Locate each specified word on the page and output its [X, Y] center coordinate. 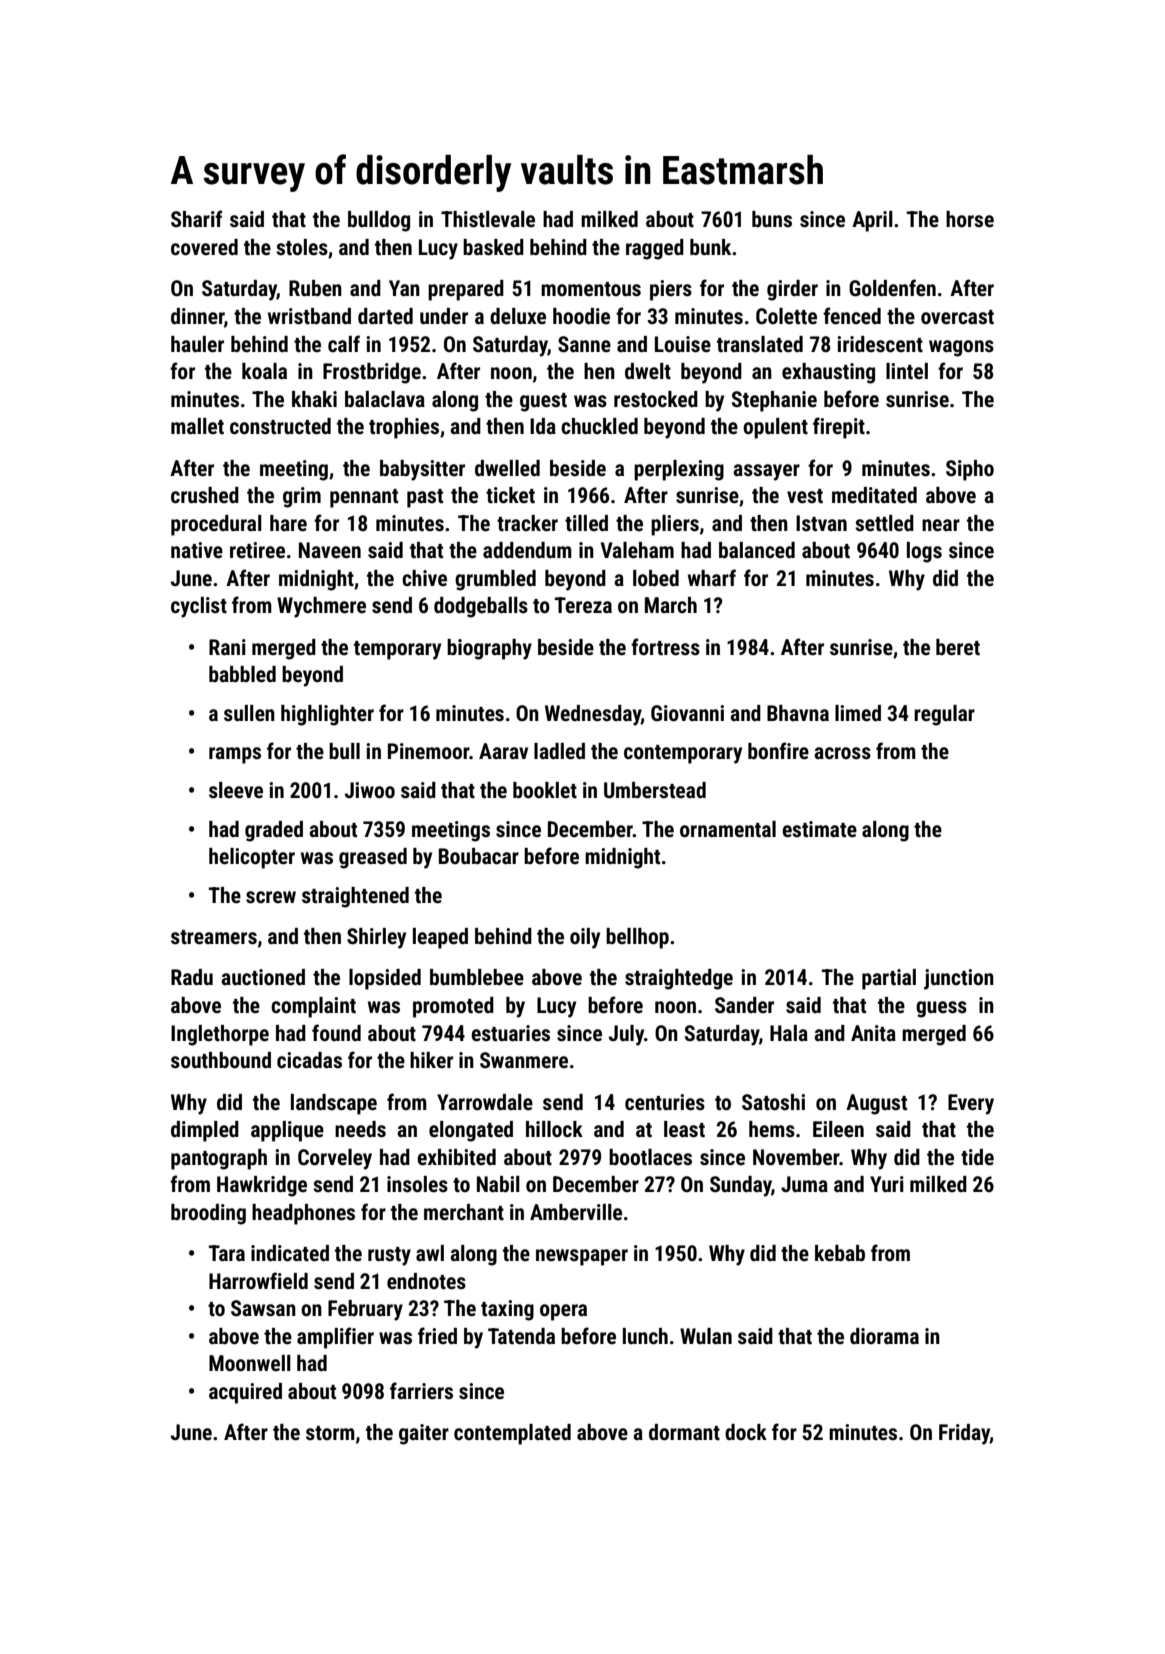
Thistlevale [488, 219]
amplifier [335, 1338]
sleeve [236, 790]
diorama [884, 1336]
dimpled [205, 1131]
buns [772, 219]
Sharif [196, 219]
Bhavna [798, 713]
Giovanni [687, 713]
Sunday [741, 1186]
